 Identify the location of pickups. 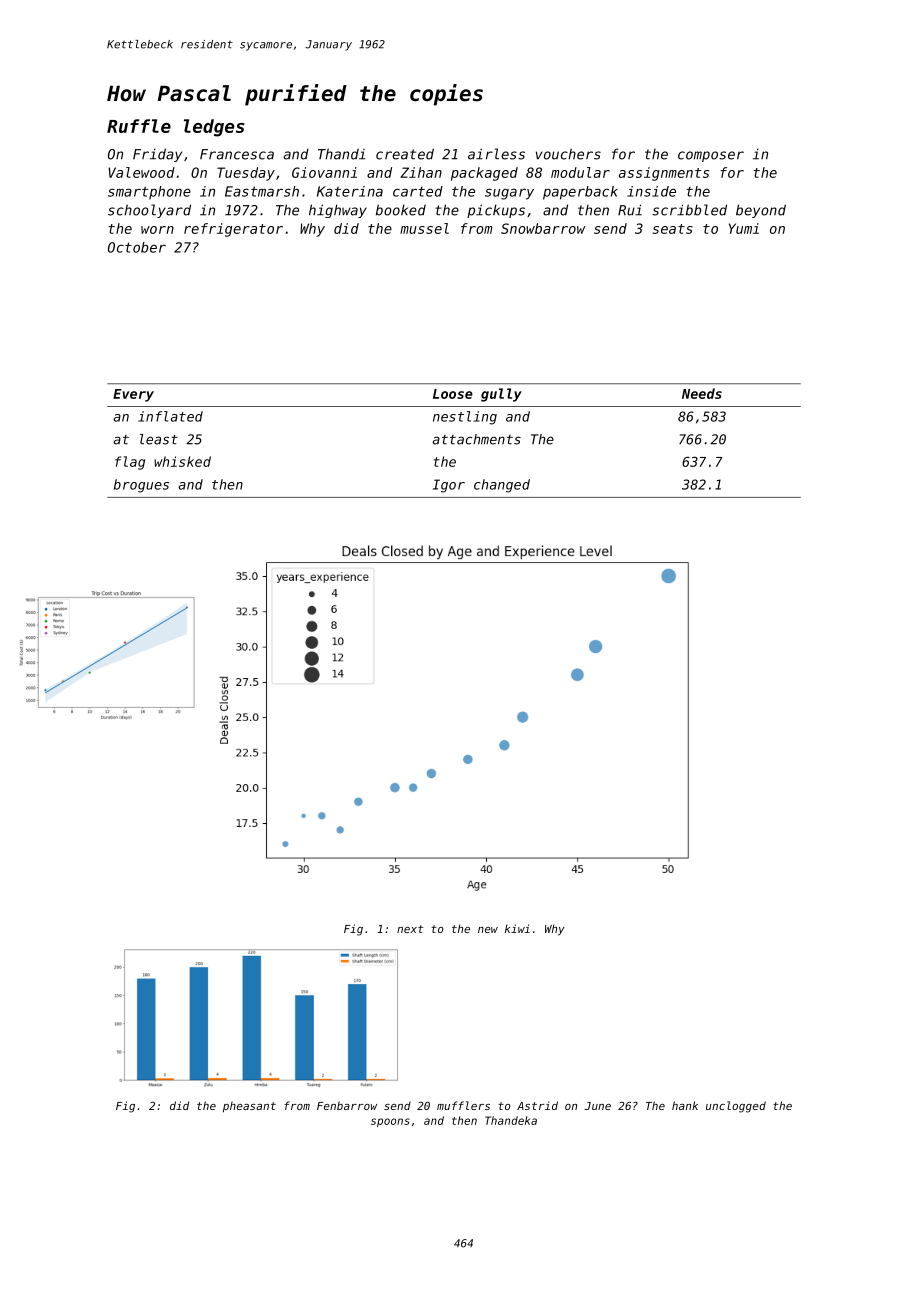
(496, 211).
